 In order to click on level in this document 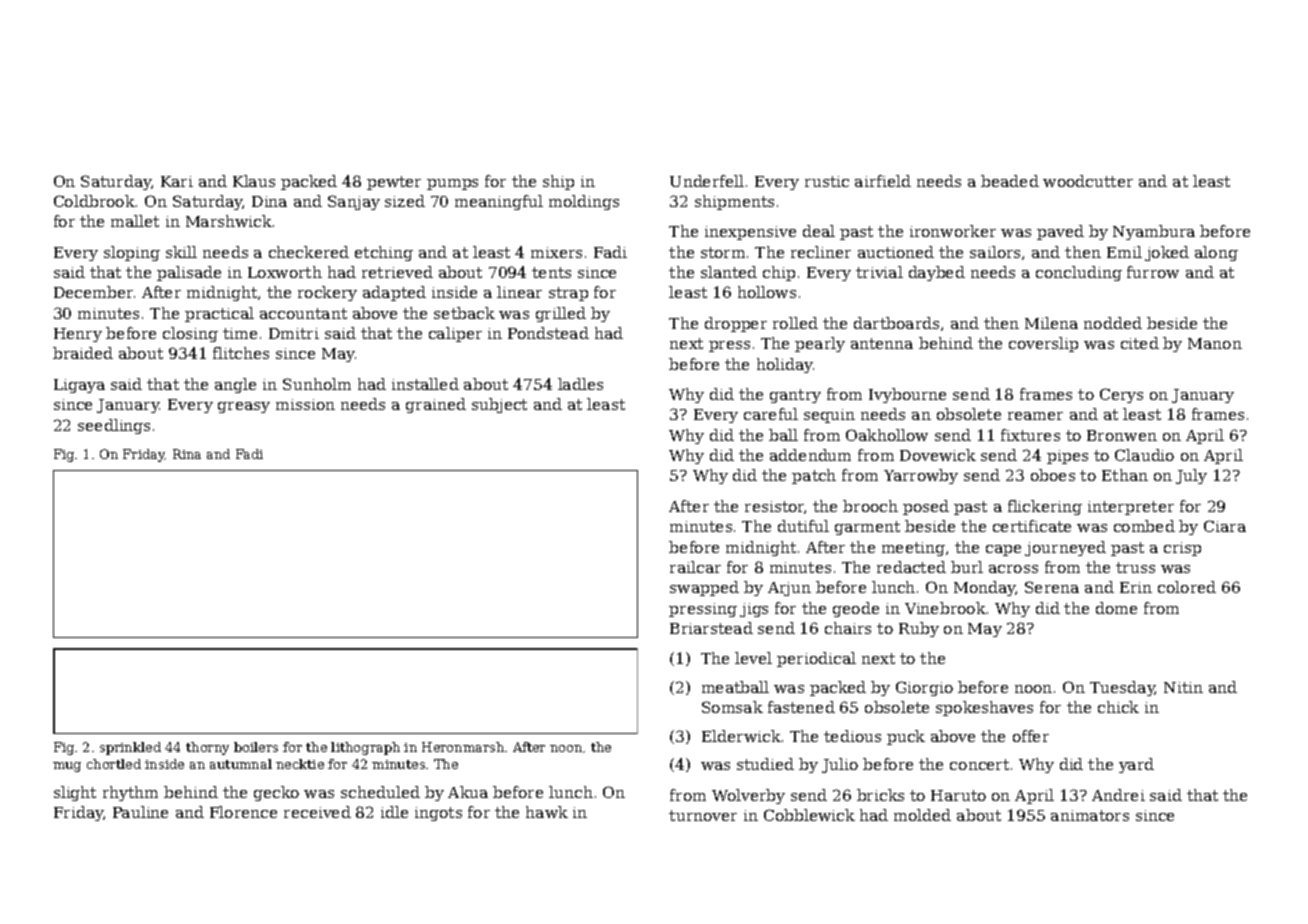, I will do `click(753, 658)`.
